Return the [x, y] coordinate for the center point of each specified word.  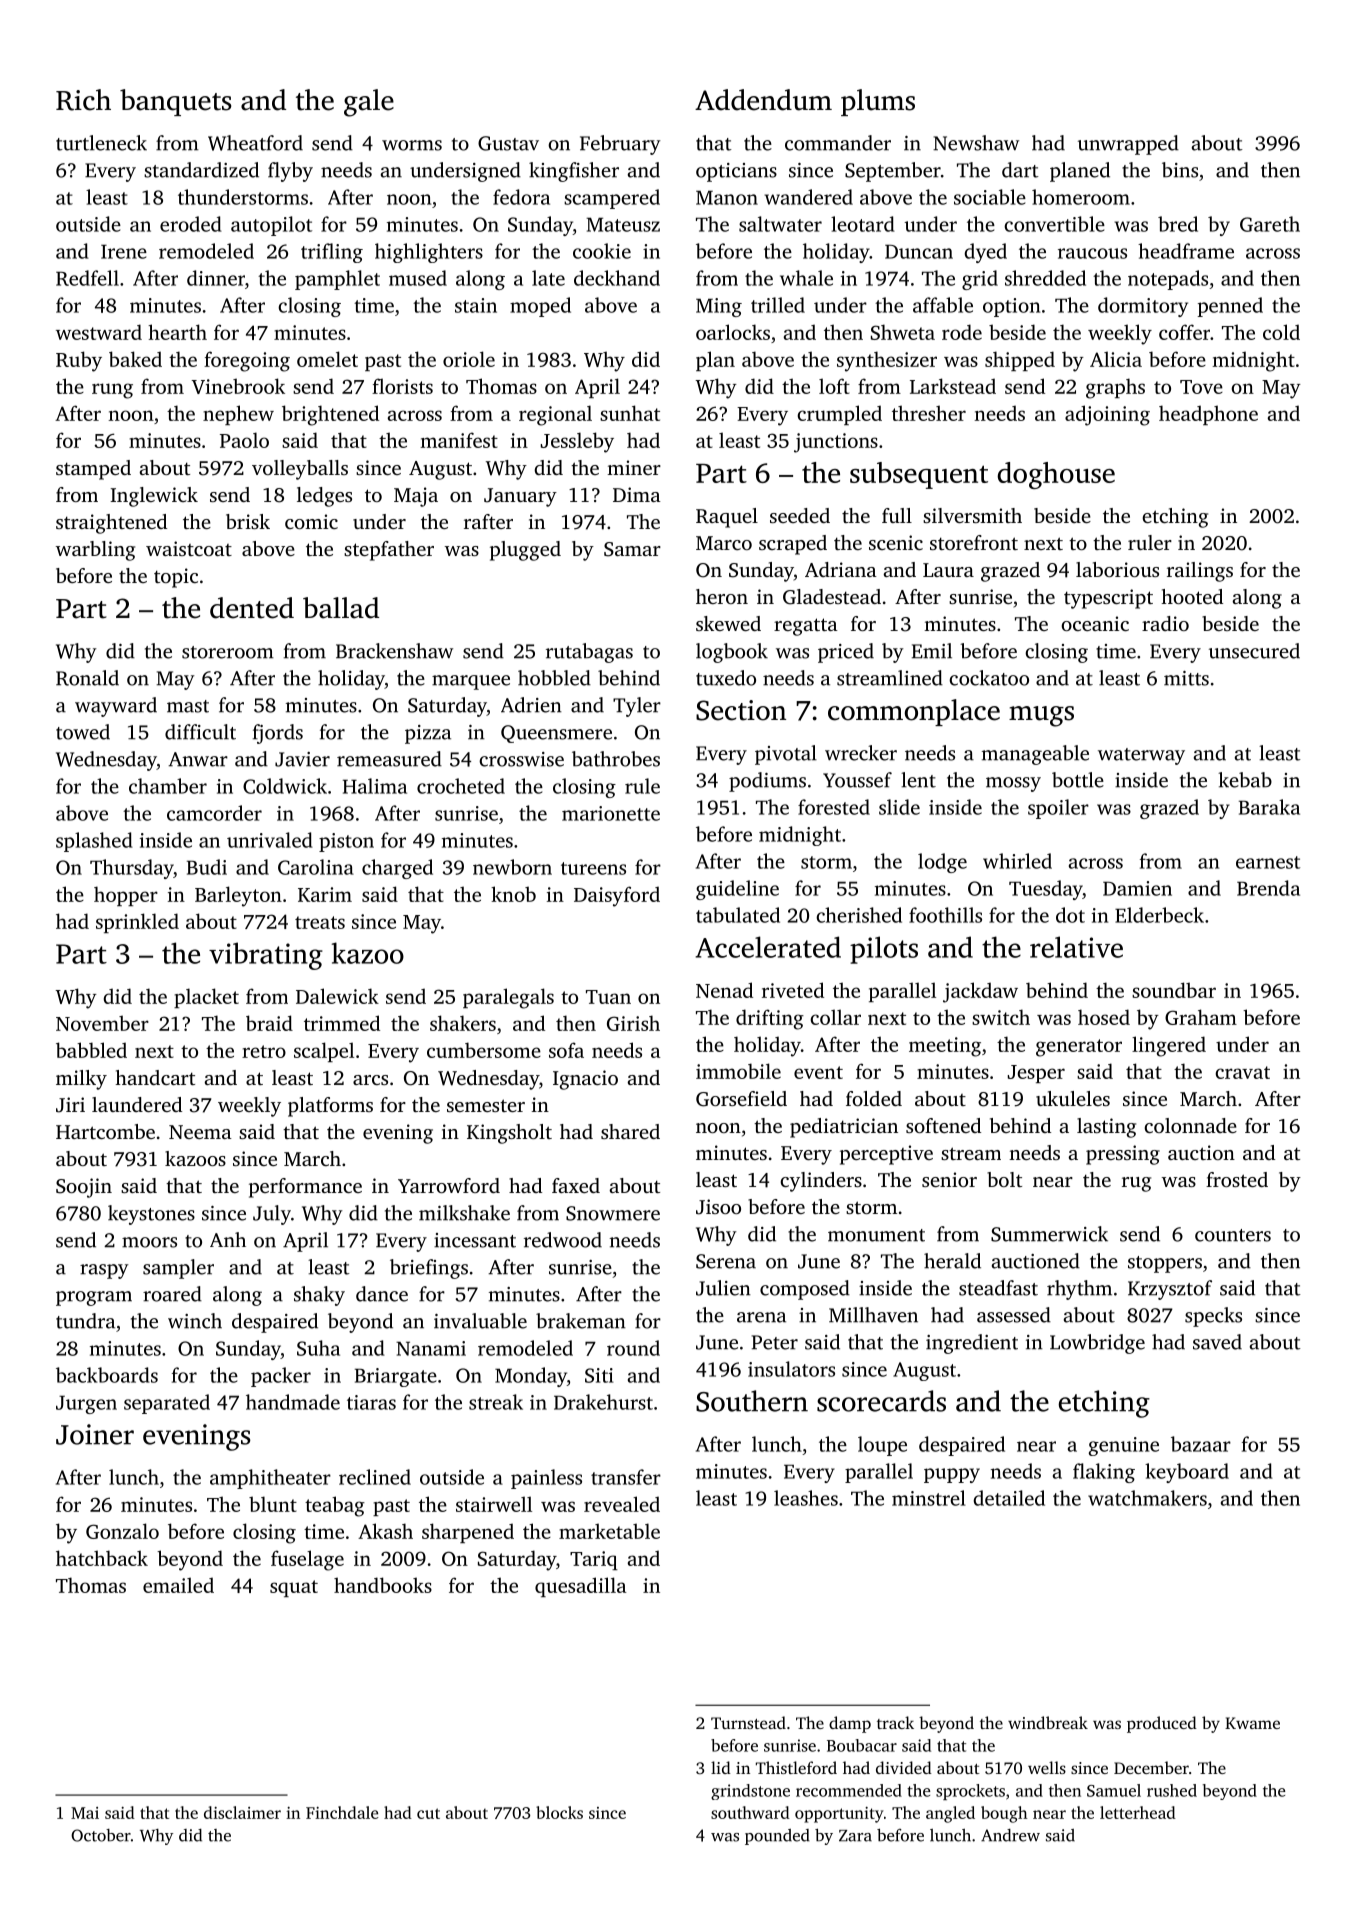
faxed [576, 1185]
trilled [778, 305]
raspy [104, 1271]
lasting [1106, 1128]
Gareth [1270, 224]
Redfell [87, 278]
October [101, 1835]
